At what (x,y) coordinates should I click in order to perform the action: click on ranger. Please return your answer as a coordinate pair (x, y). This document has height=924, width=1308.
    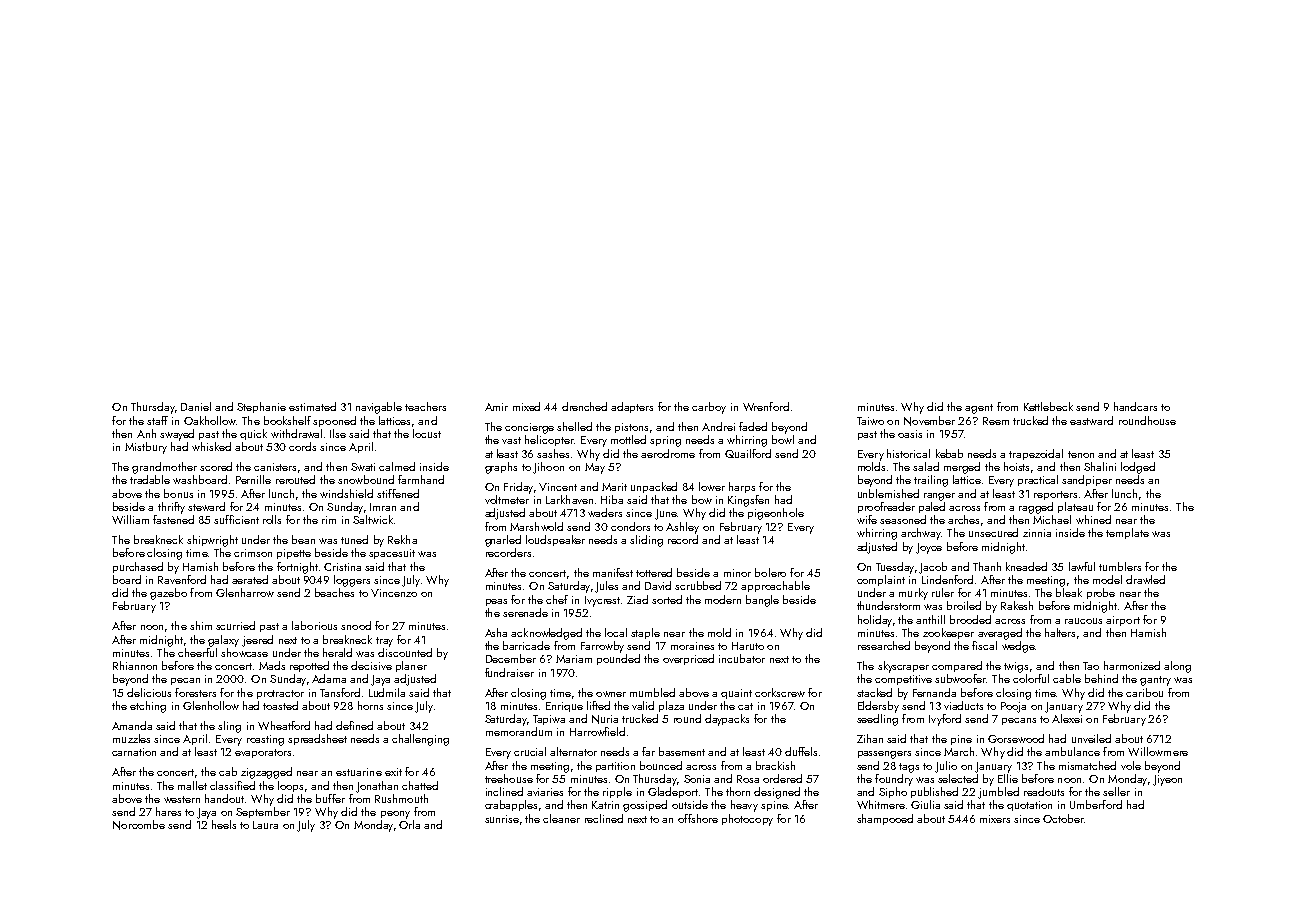
    Looking at the image, I should click on (939, 497).
